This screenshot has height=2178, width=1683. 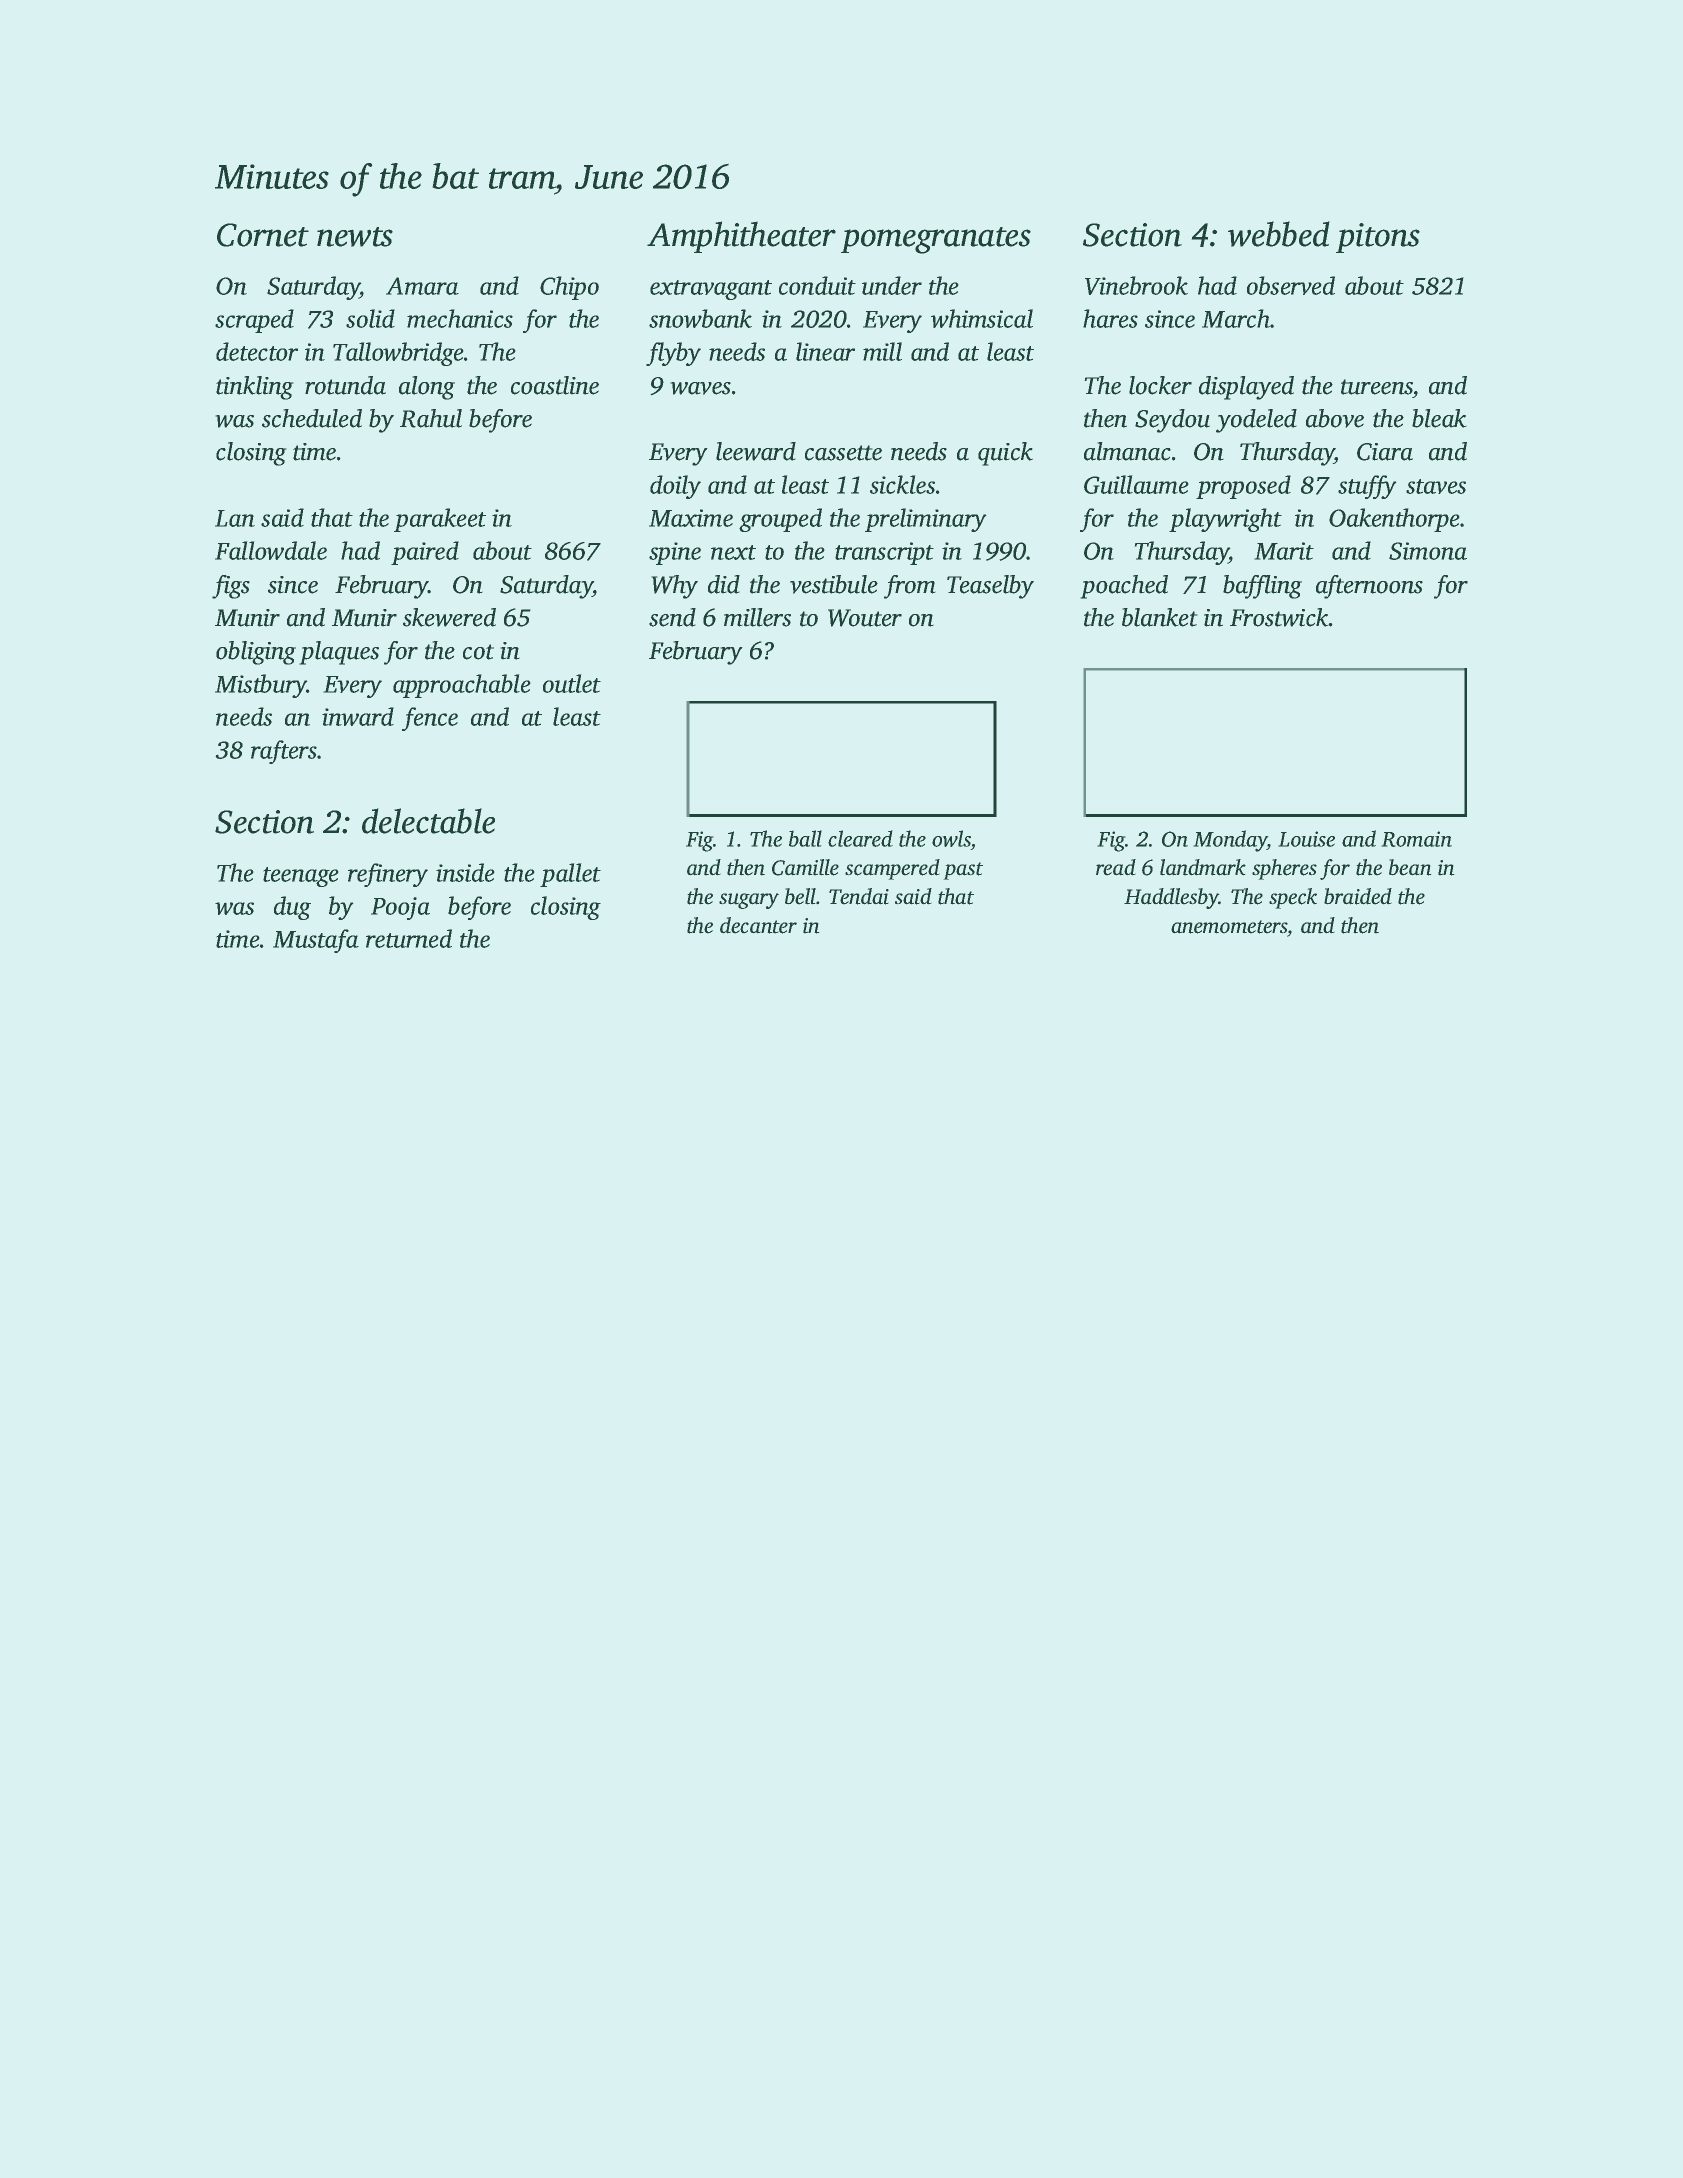 I want to click on Mustafa, so click(x=316, y=941).
